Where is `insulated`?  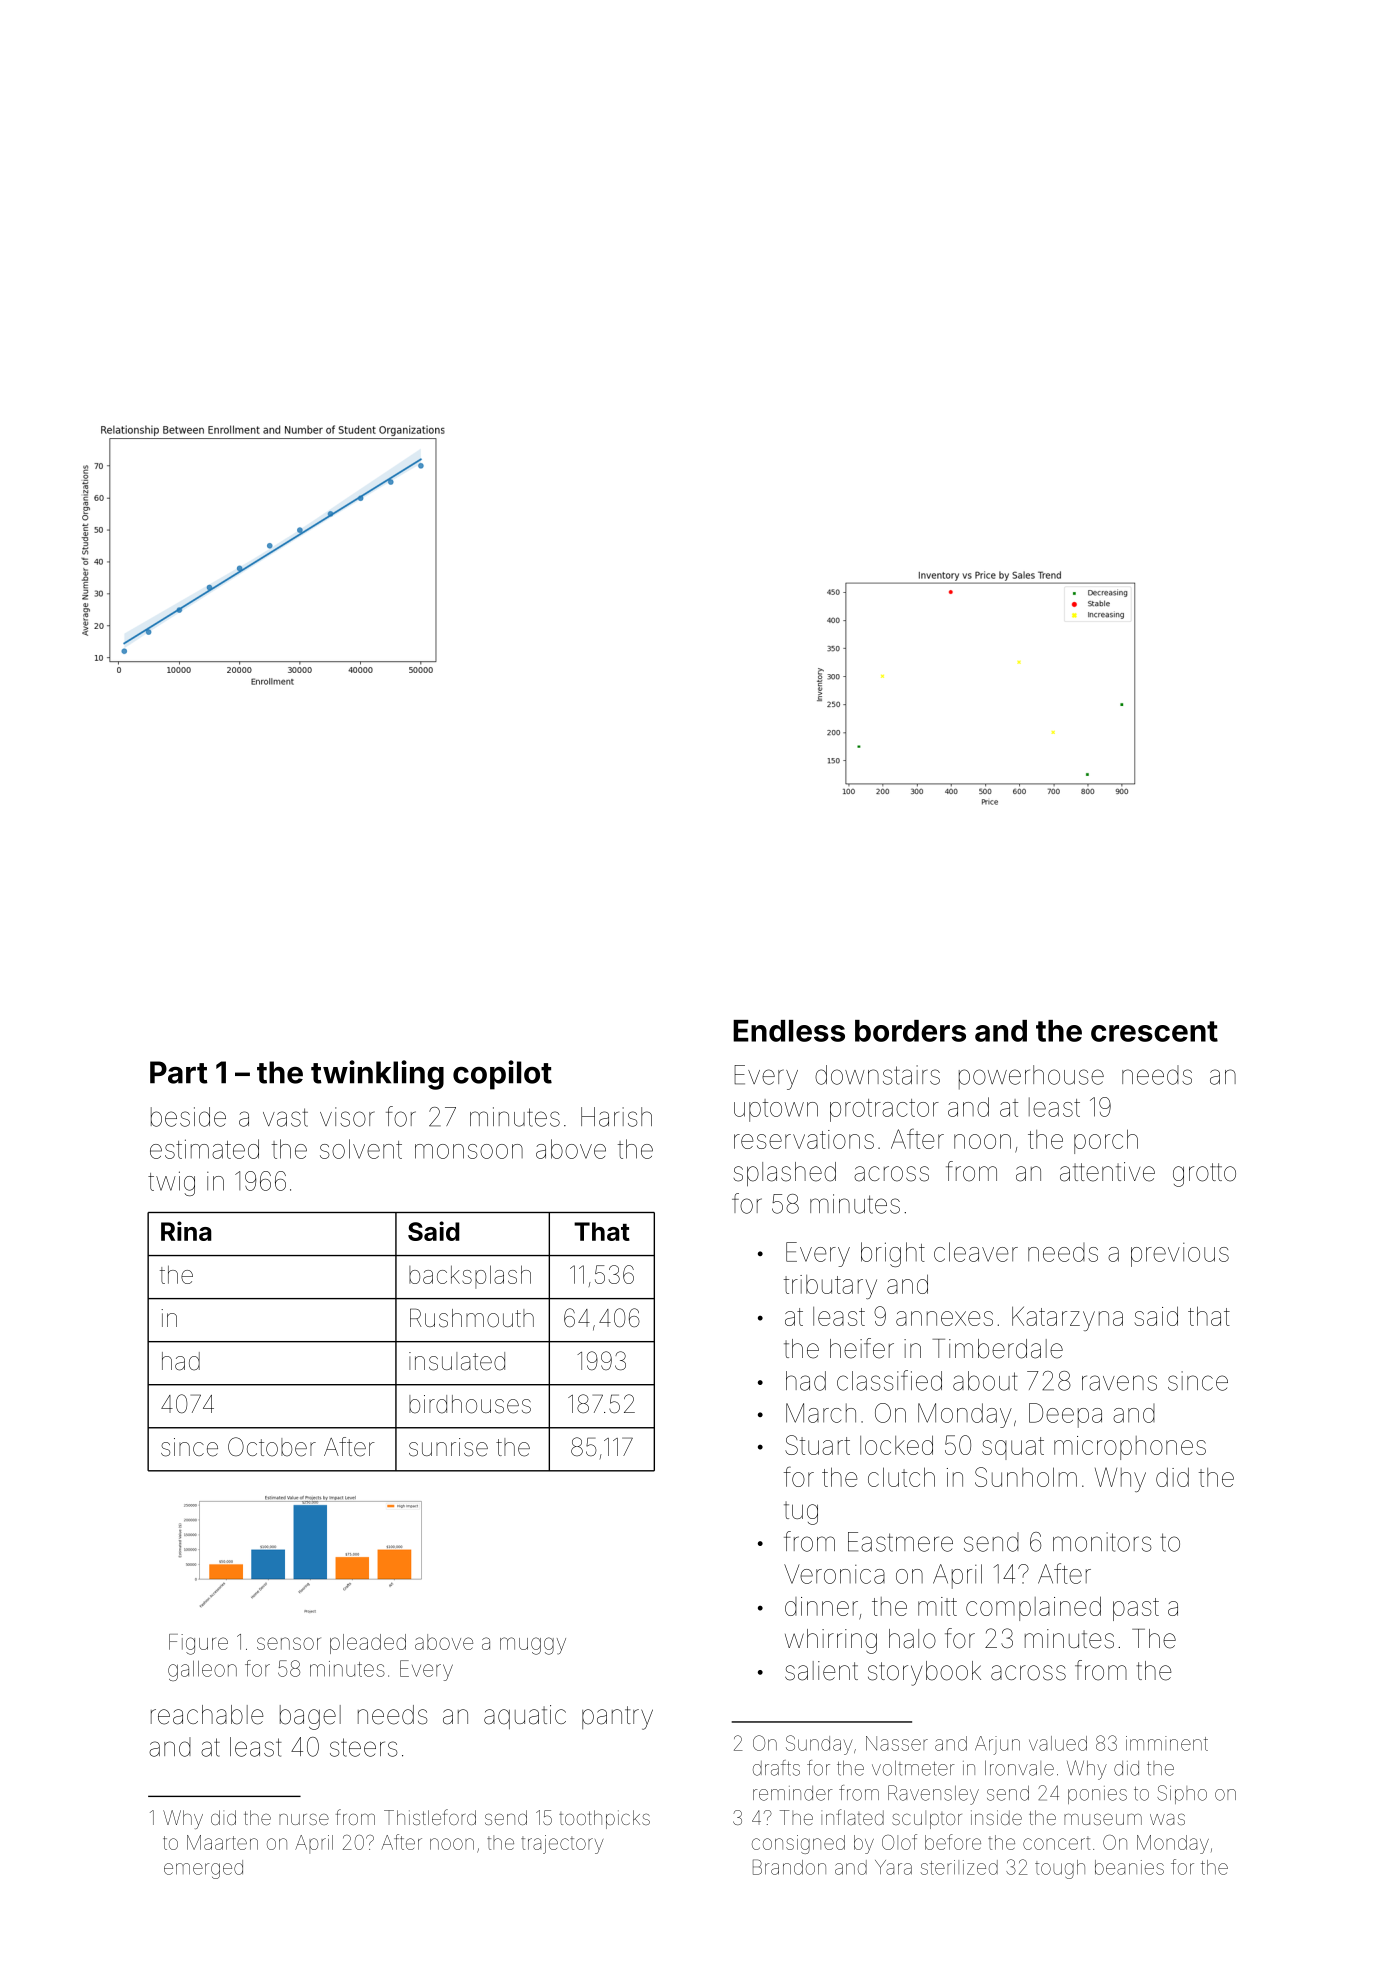 insulated is located at coordinates (457, 1361).
